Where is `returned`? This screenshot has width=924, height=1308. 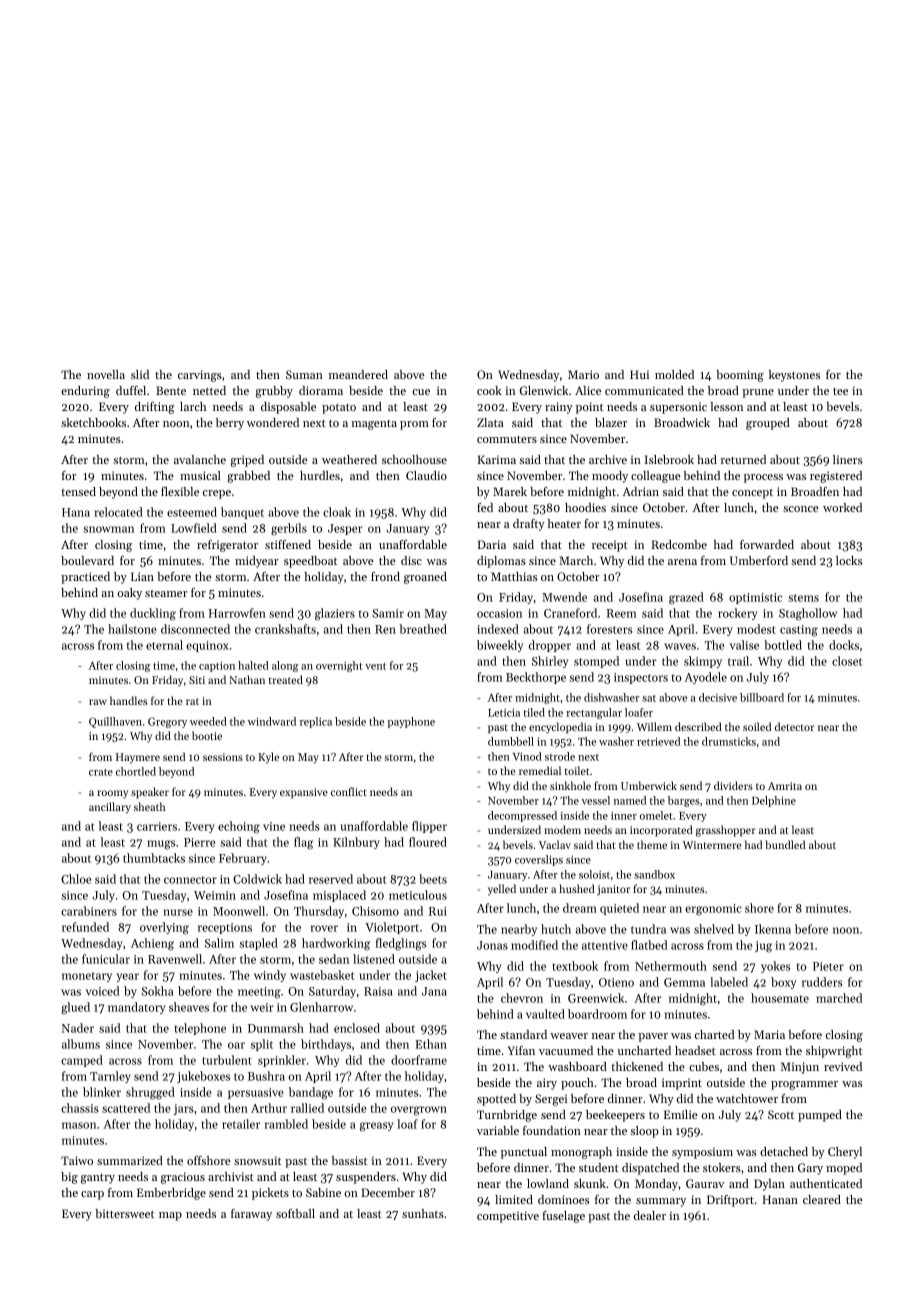
returned is located at coordinates (743, 459).
